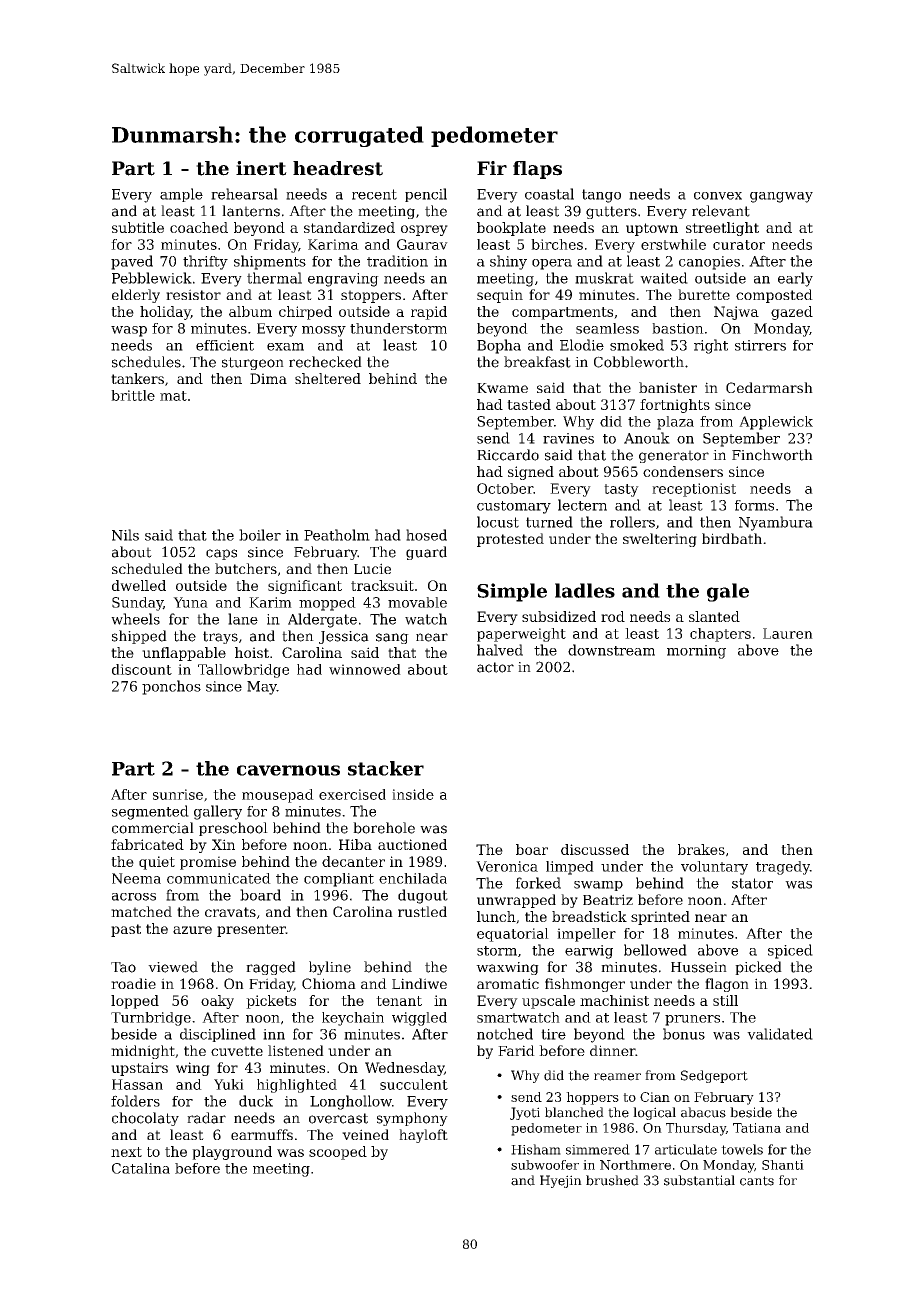 The width and height of the screenshot is (924, 1308). Describe the element at coordinates (614, 1000) in the screenshot. I see `machinist` at that location.
